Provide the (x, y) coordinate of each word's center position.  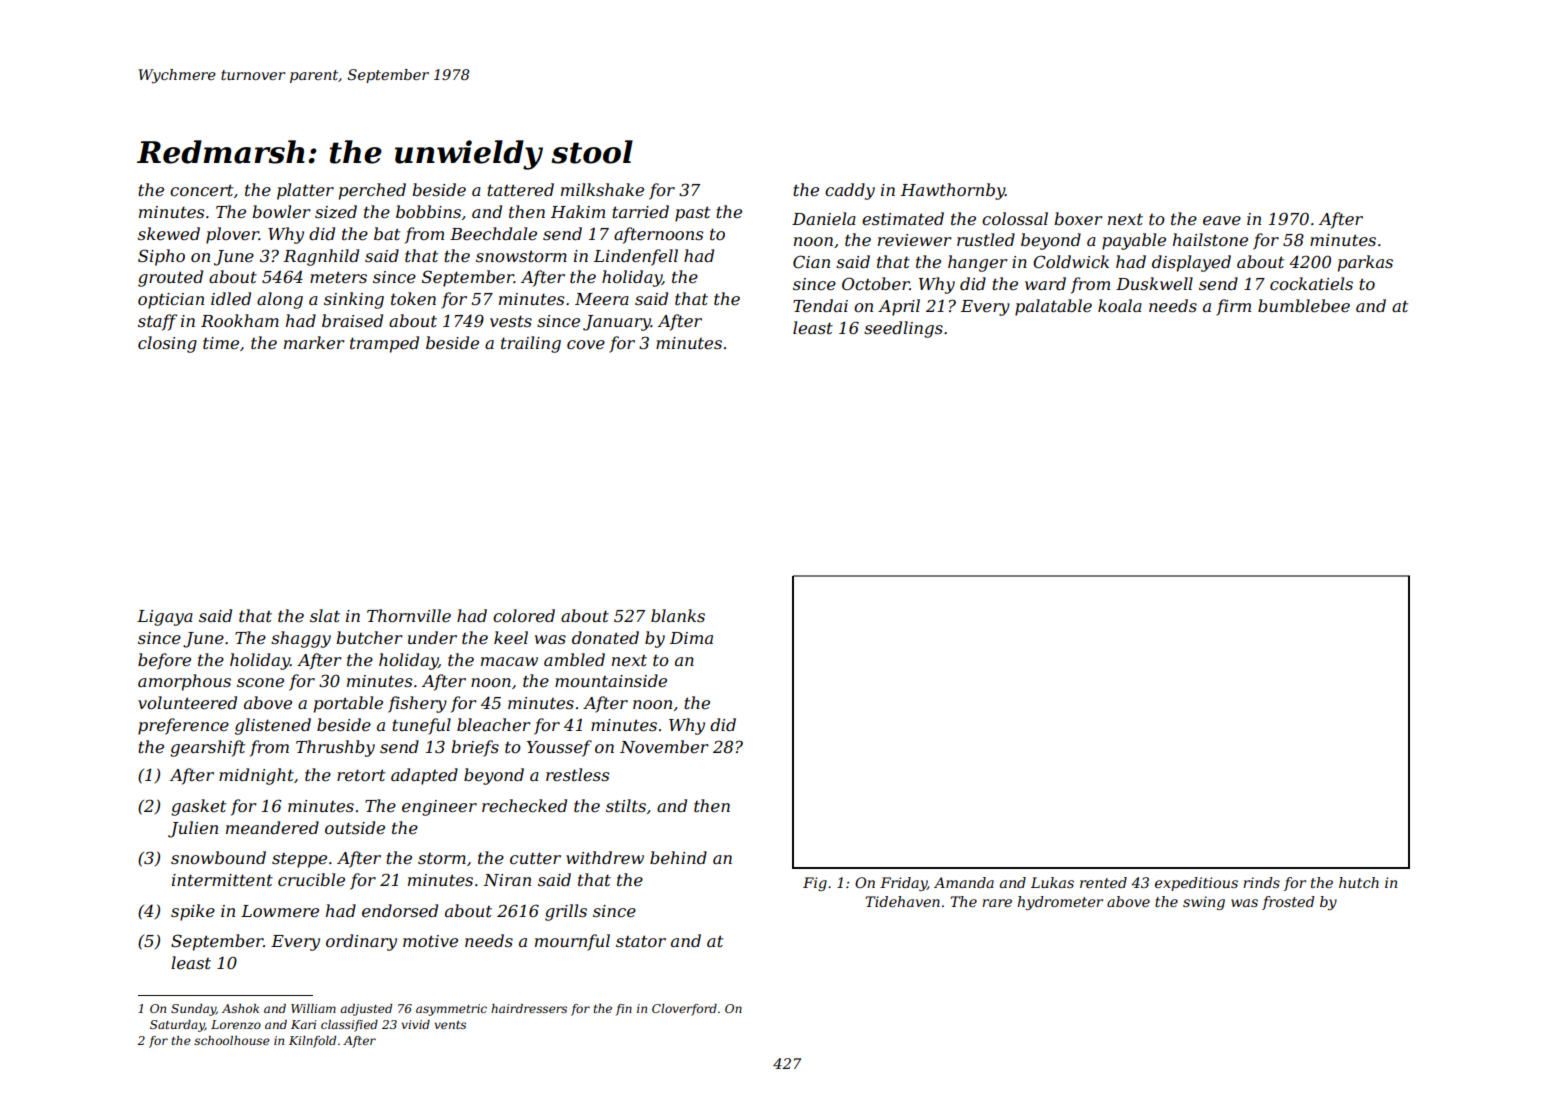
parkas (1365, 263)
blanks (678, 615)
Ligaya (165, 618)
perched (372, 191)
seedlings (903, 329)
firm (1233, 307)
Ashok (240, 1008)
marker (314, 342)
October (876, 283)
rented (1103, 882)
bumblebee (1304, 305)
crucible (311, 879)
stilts (626, 805)
